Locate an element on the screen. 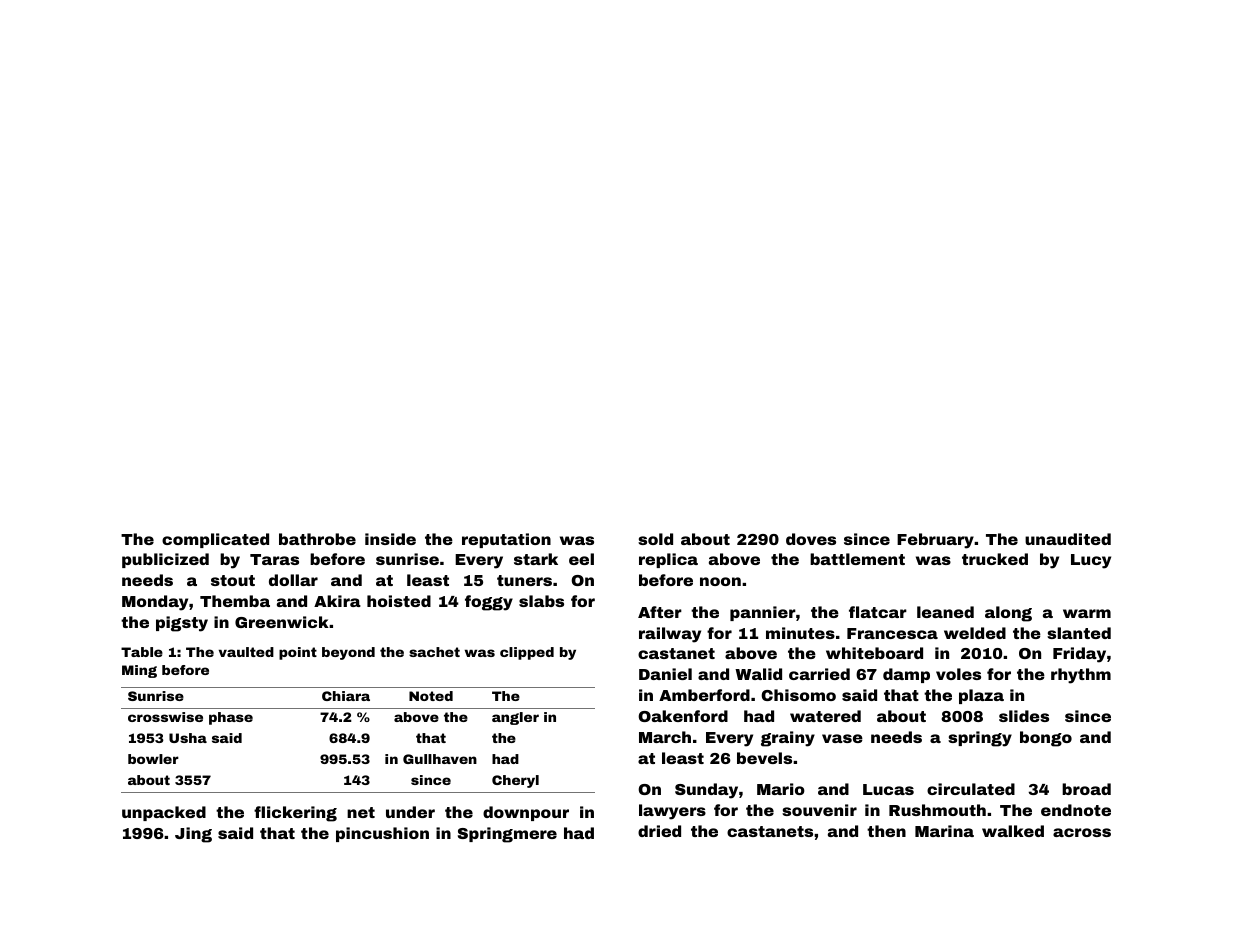 This screenshot has height=952, width=1233. Springmere is located at coordinates (507, 835).
